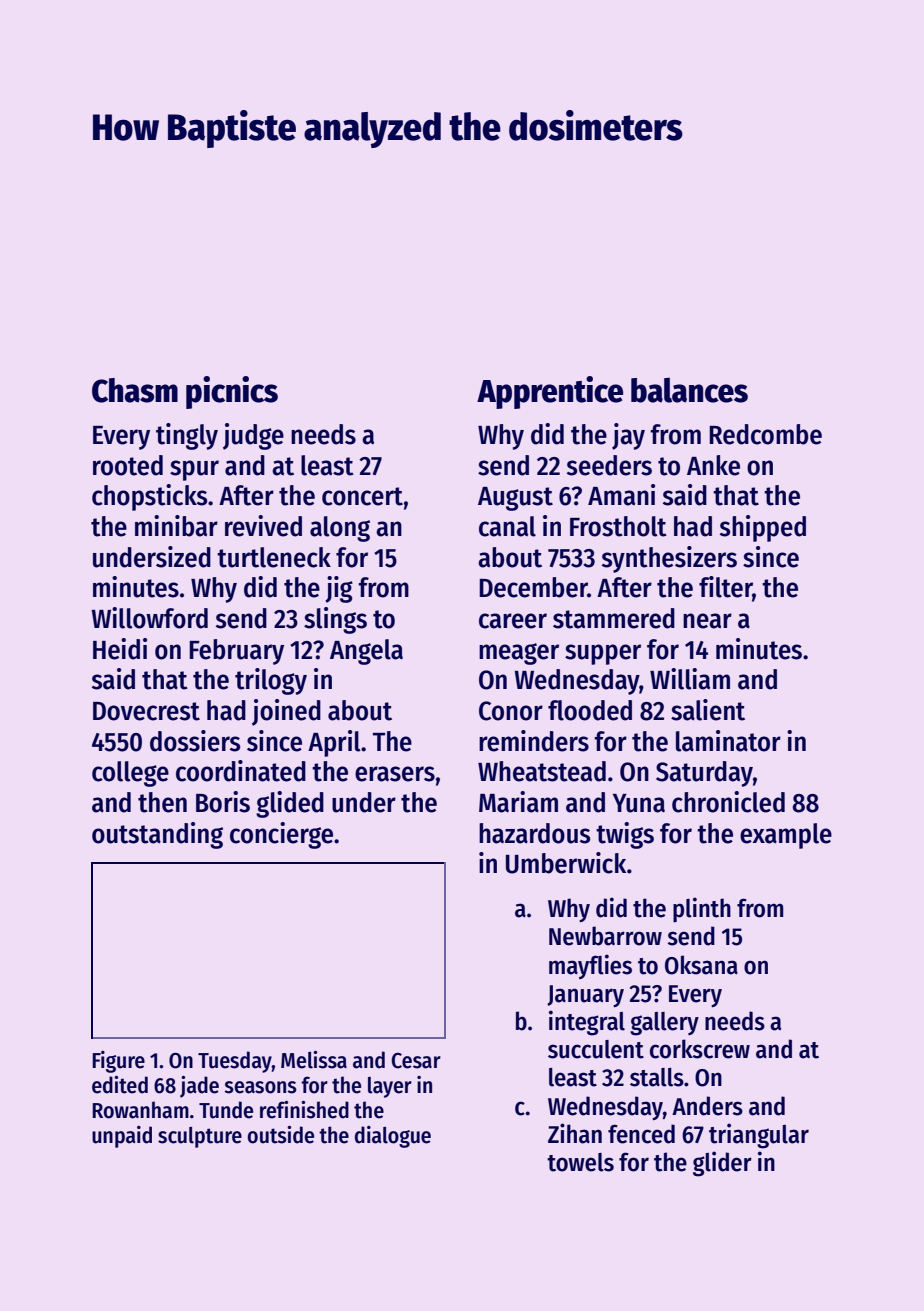 The height and width of the page is (1311, 924). Describe the element at coordinates (253, 436) in the page. I see `judge` at that location.
